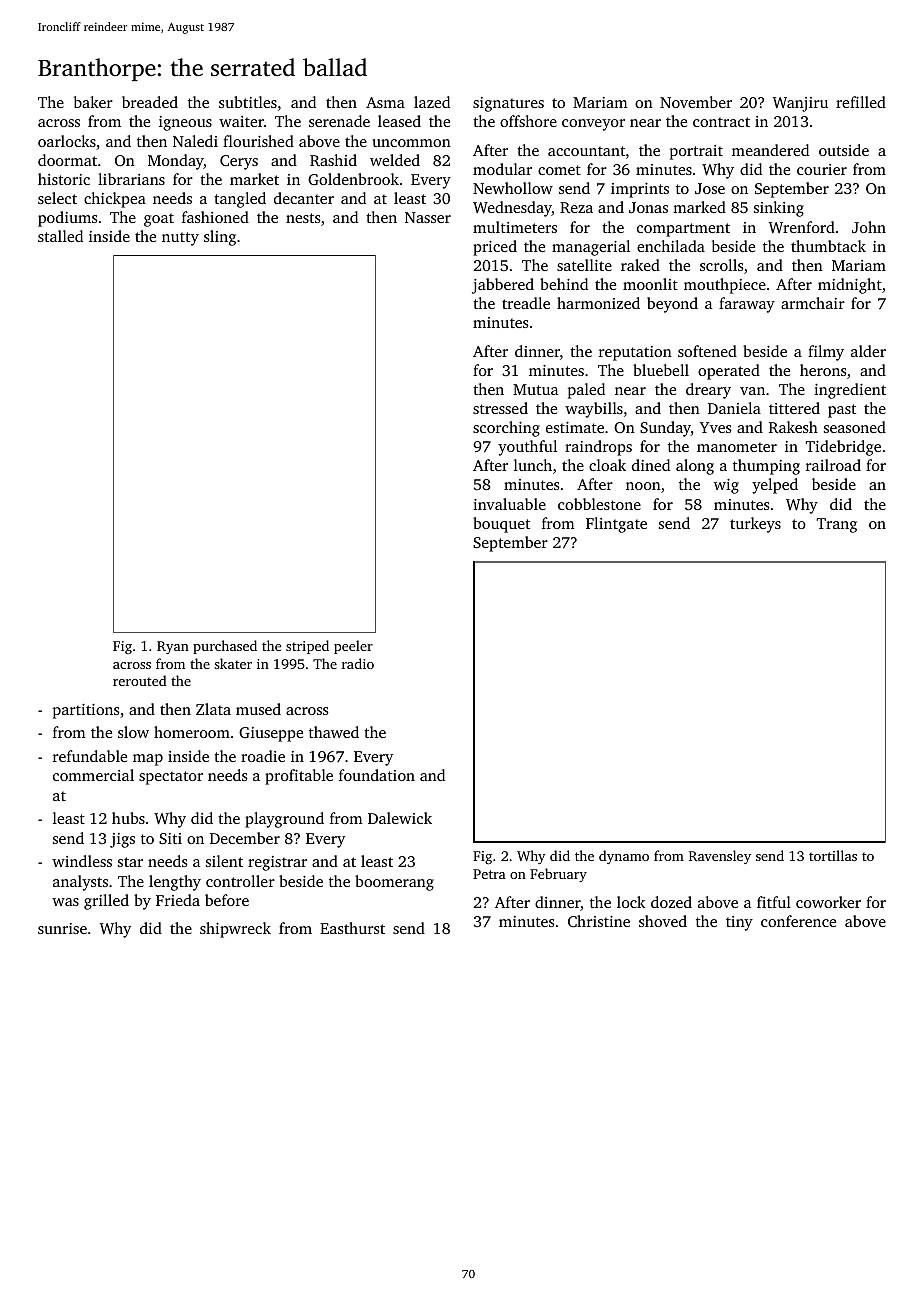  What do you see at coordinates (65, 902) in the document?
I see `was` at bounding box center [65, 902].
